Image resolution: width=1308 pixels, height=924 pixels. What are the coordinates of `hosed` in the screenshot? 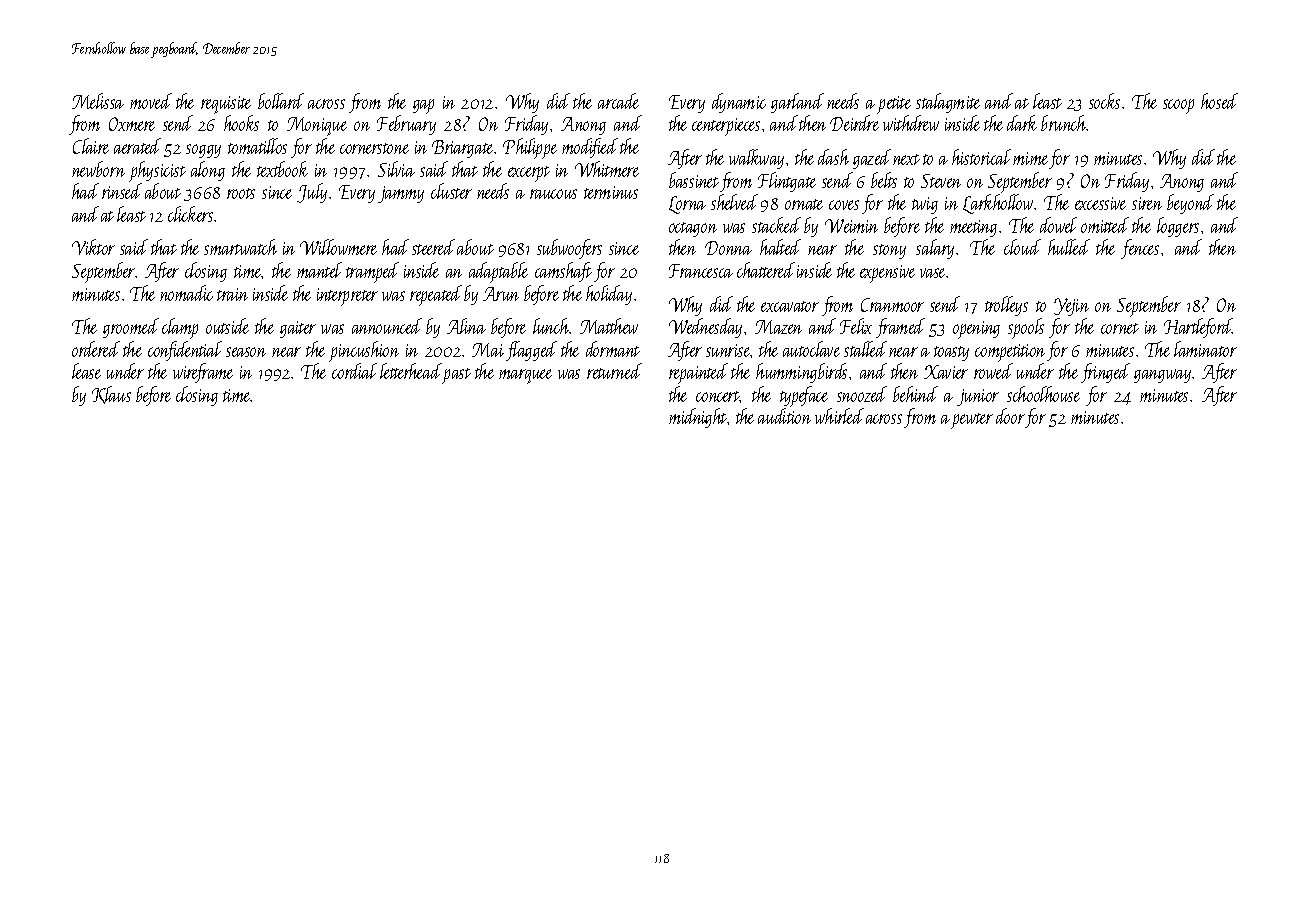 It's located at (1219, 101).
